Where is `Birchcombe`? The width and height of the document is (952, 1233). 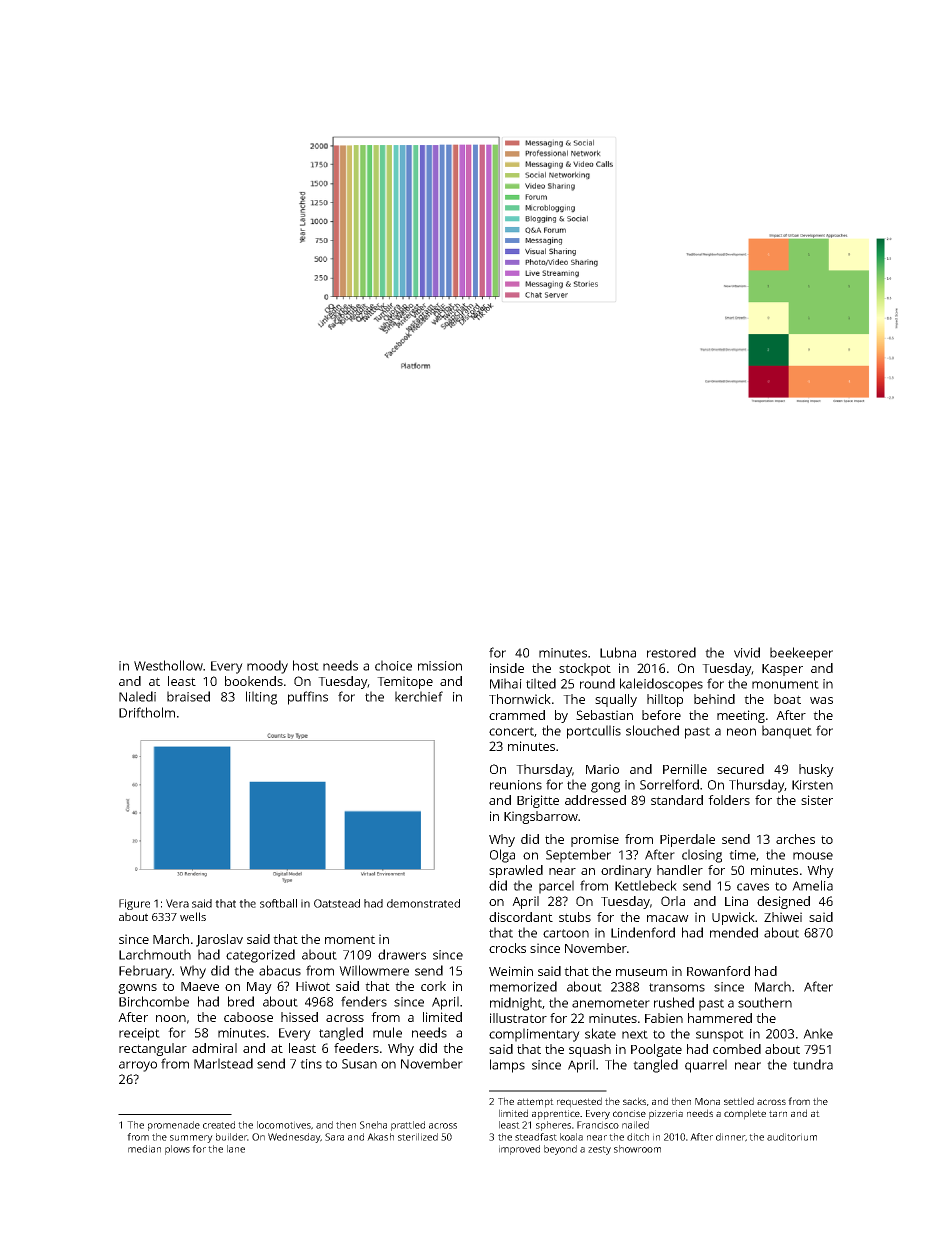
Birchcombe is located at coordinates (154, 1001).
